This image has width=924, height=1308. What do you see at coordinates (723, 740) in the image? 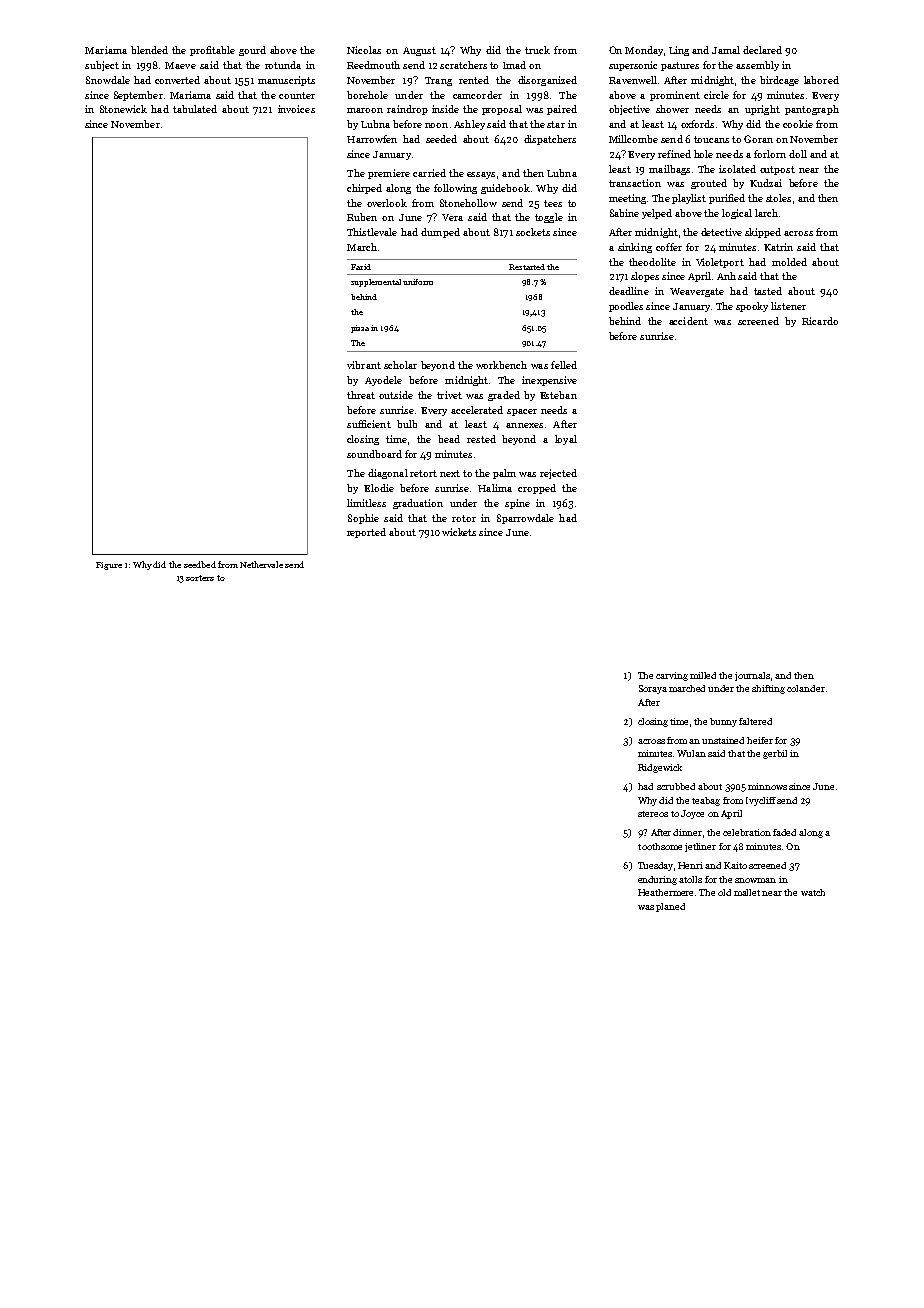
I see `unstained` at bounding box center [723, 740].
